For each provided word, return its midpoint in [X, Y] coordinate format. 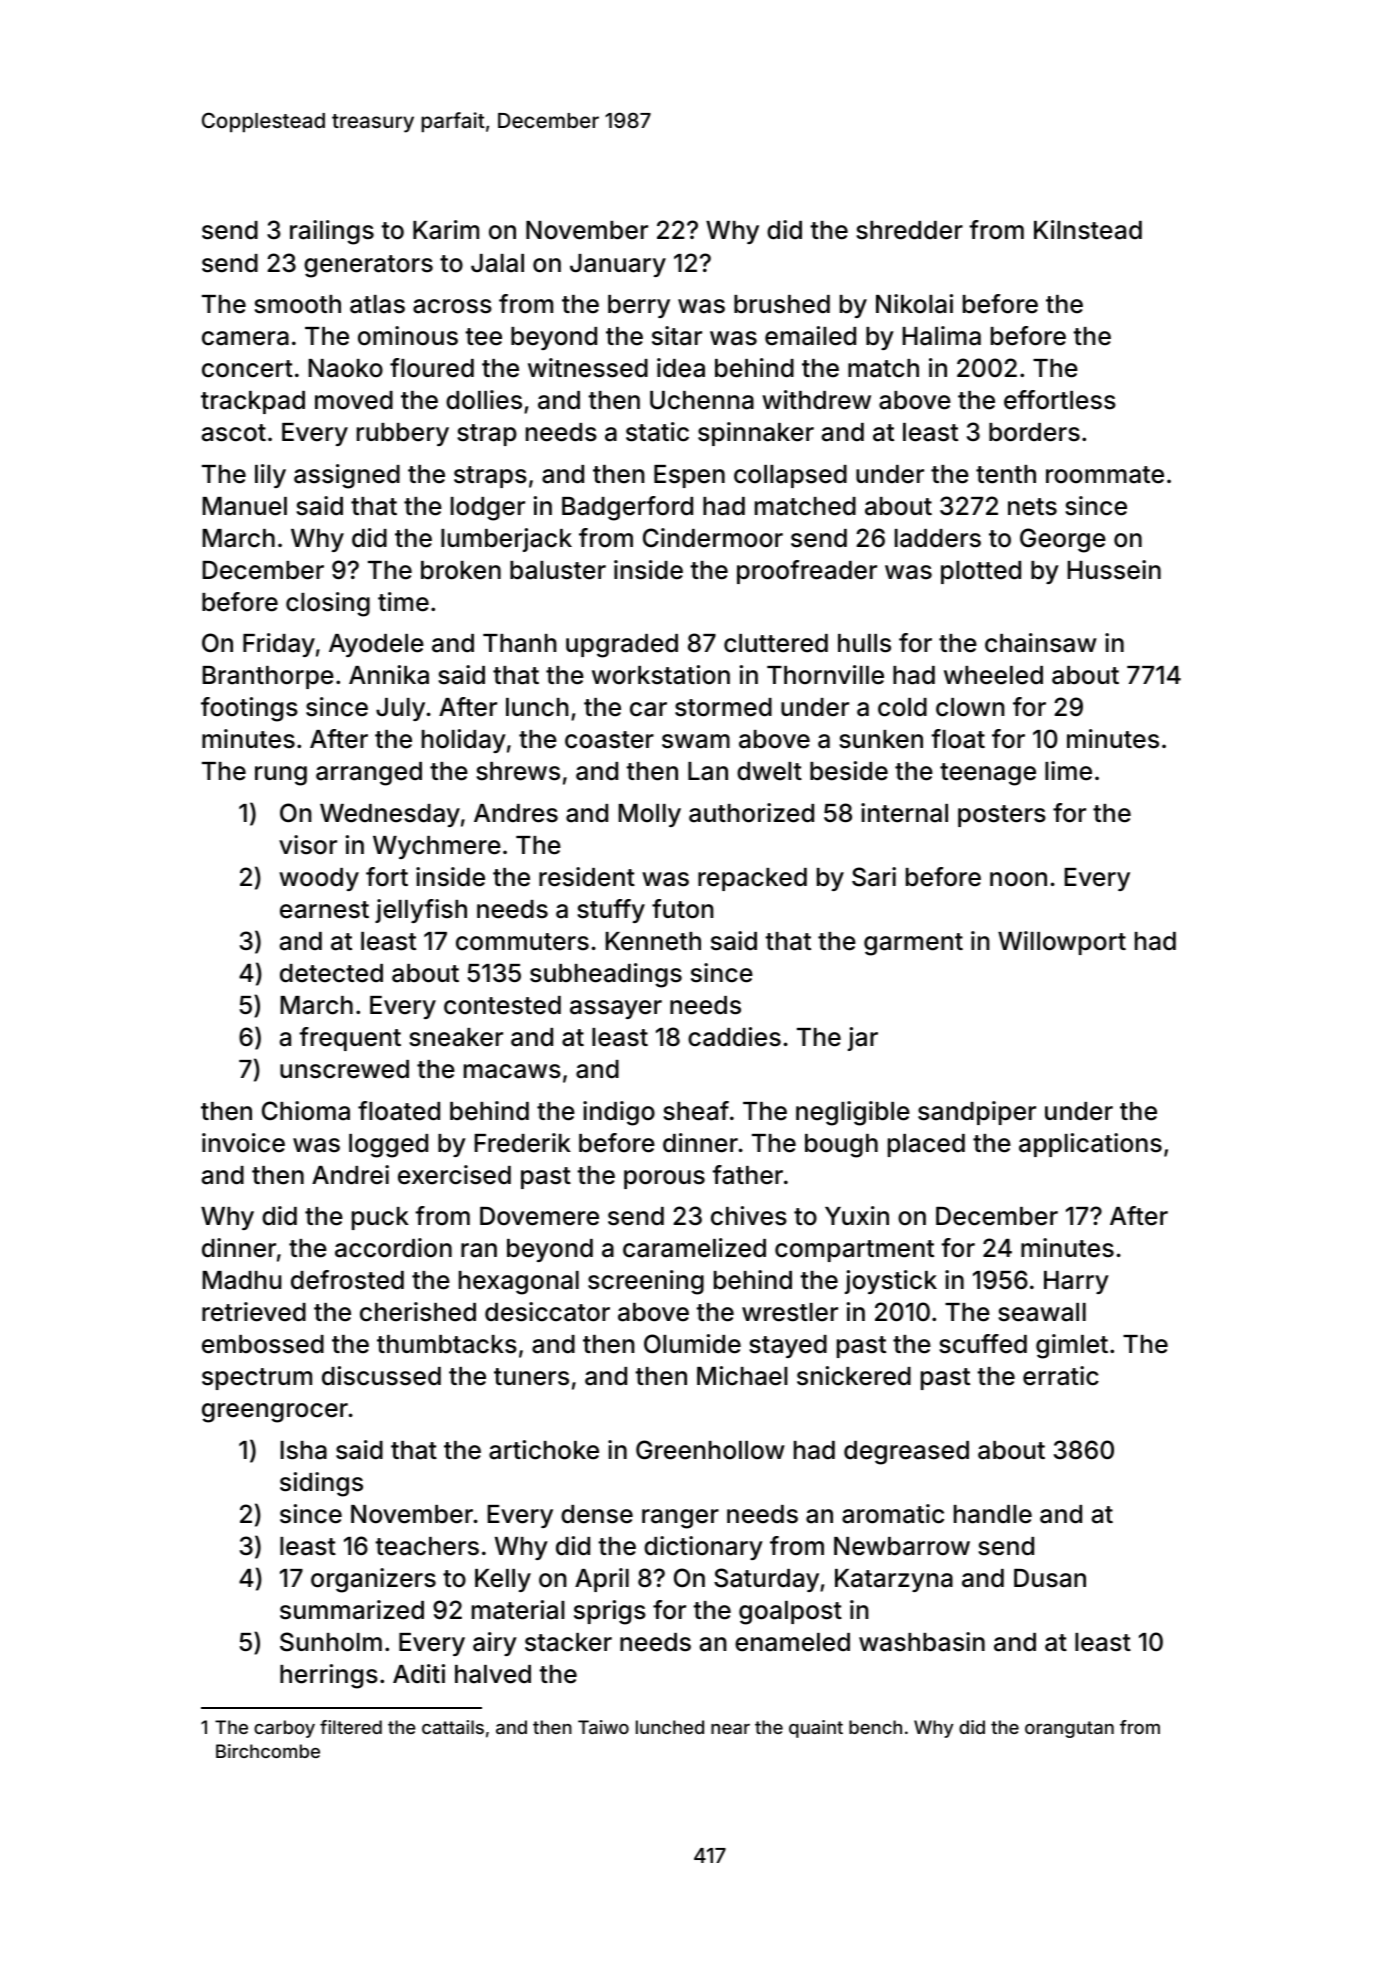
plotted [981, 572]
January [618, 265]
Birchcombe [268, 1751]
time [403, 602]
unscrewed [344, 1069]
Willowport [1062, 943]
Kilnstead [1088, 230]
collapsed [790, 476]
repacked [752, 879]
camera [245, 338]
